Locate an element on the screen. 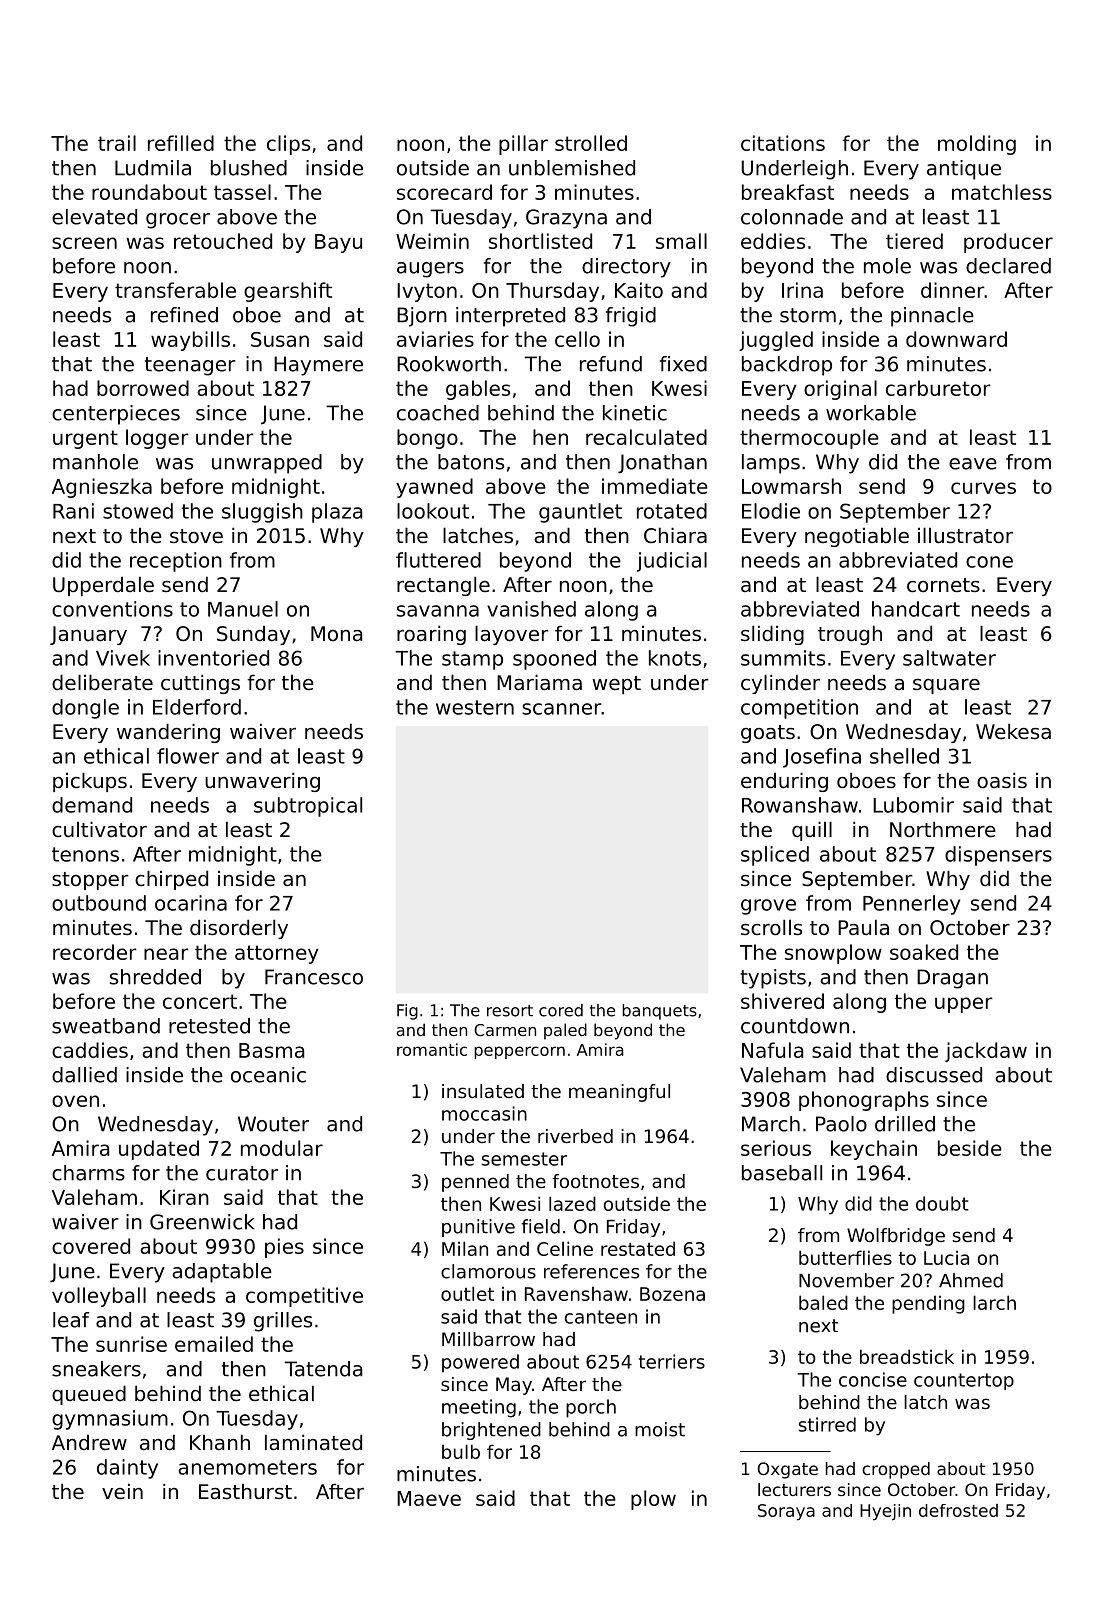 This screenshot has height=1599, width=1104. Sunday is located at coordinates (253, 635).
